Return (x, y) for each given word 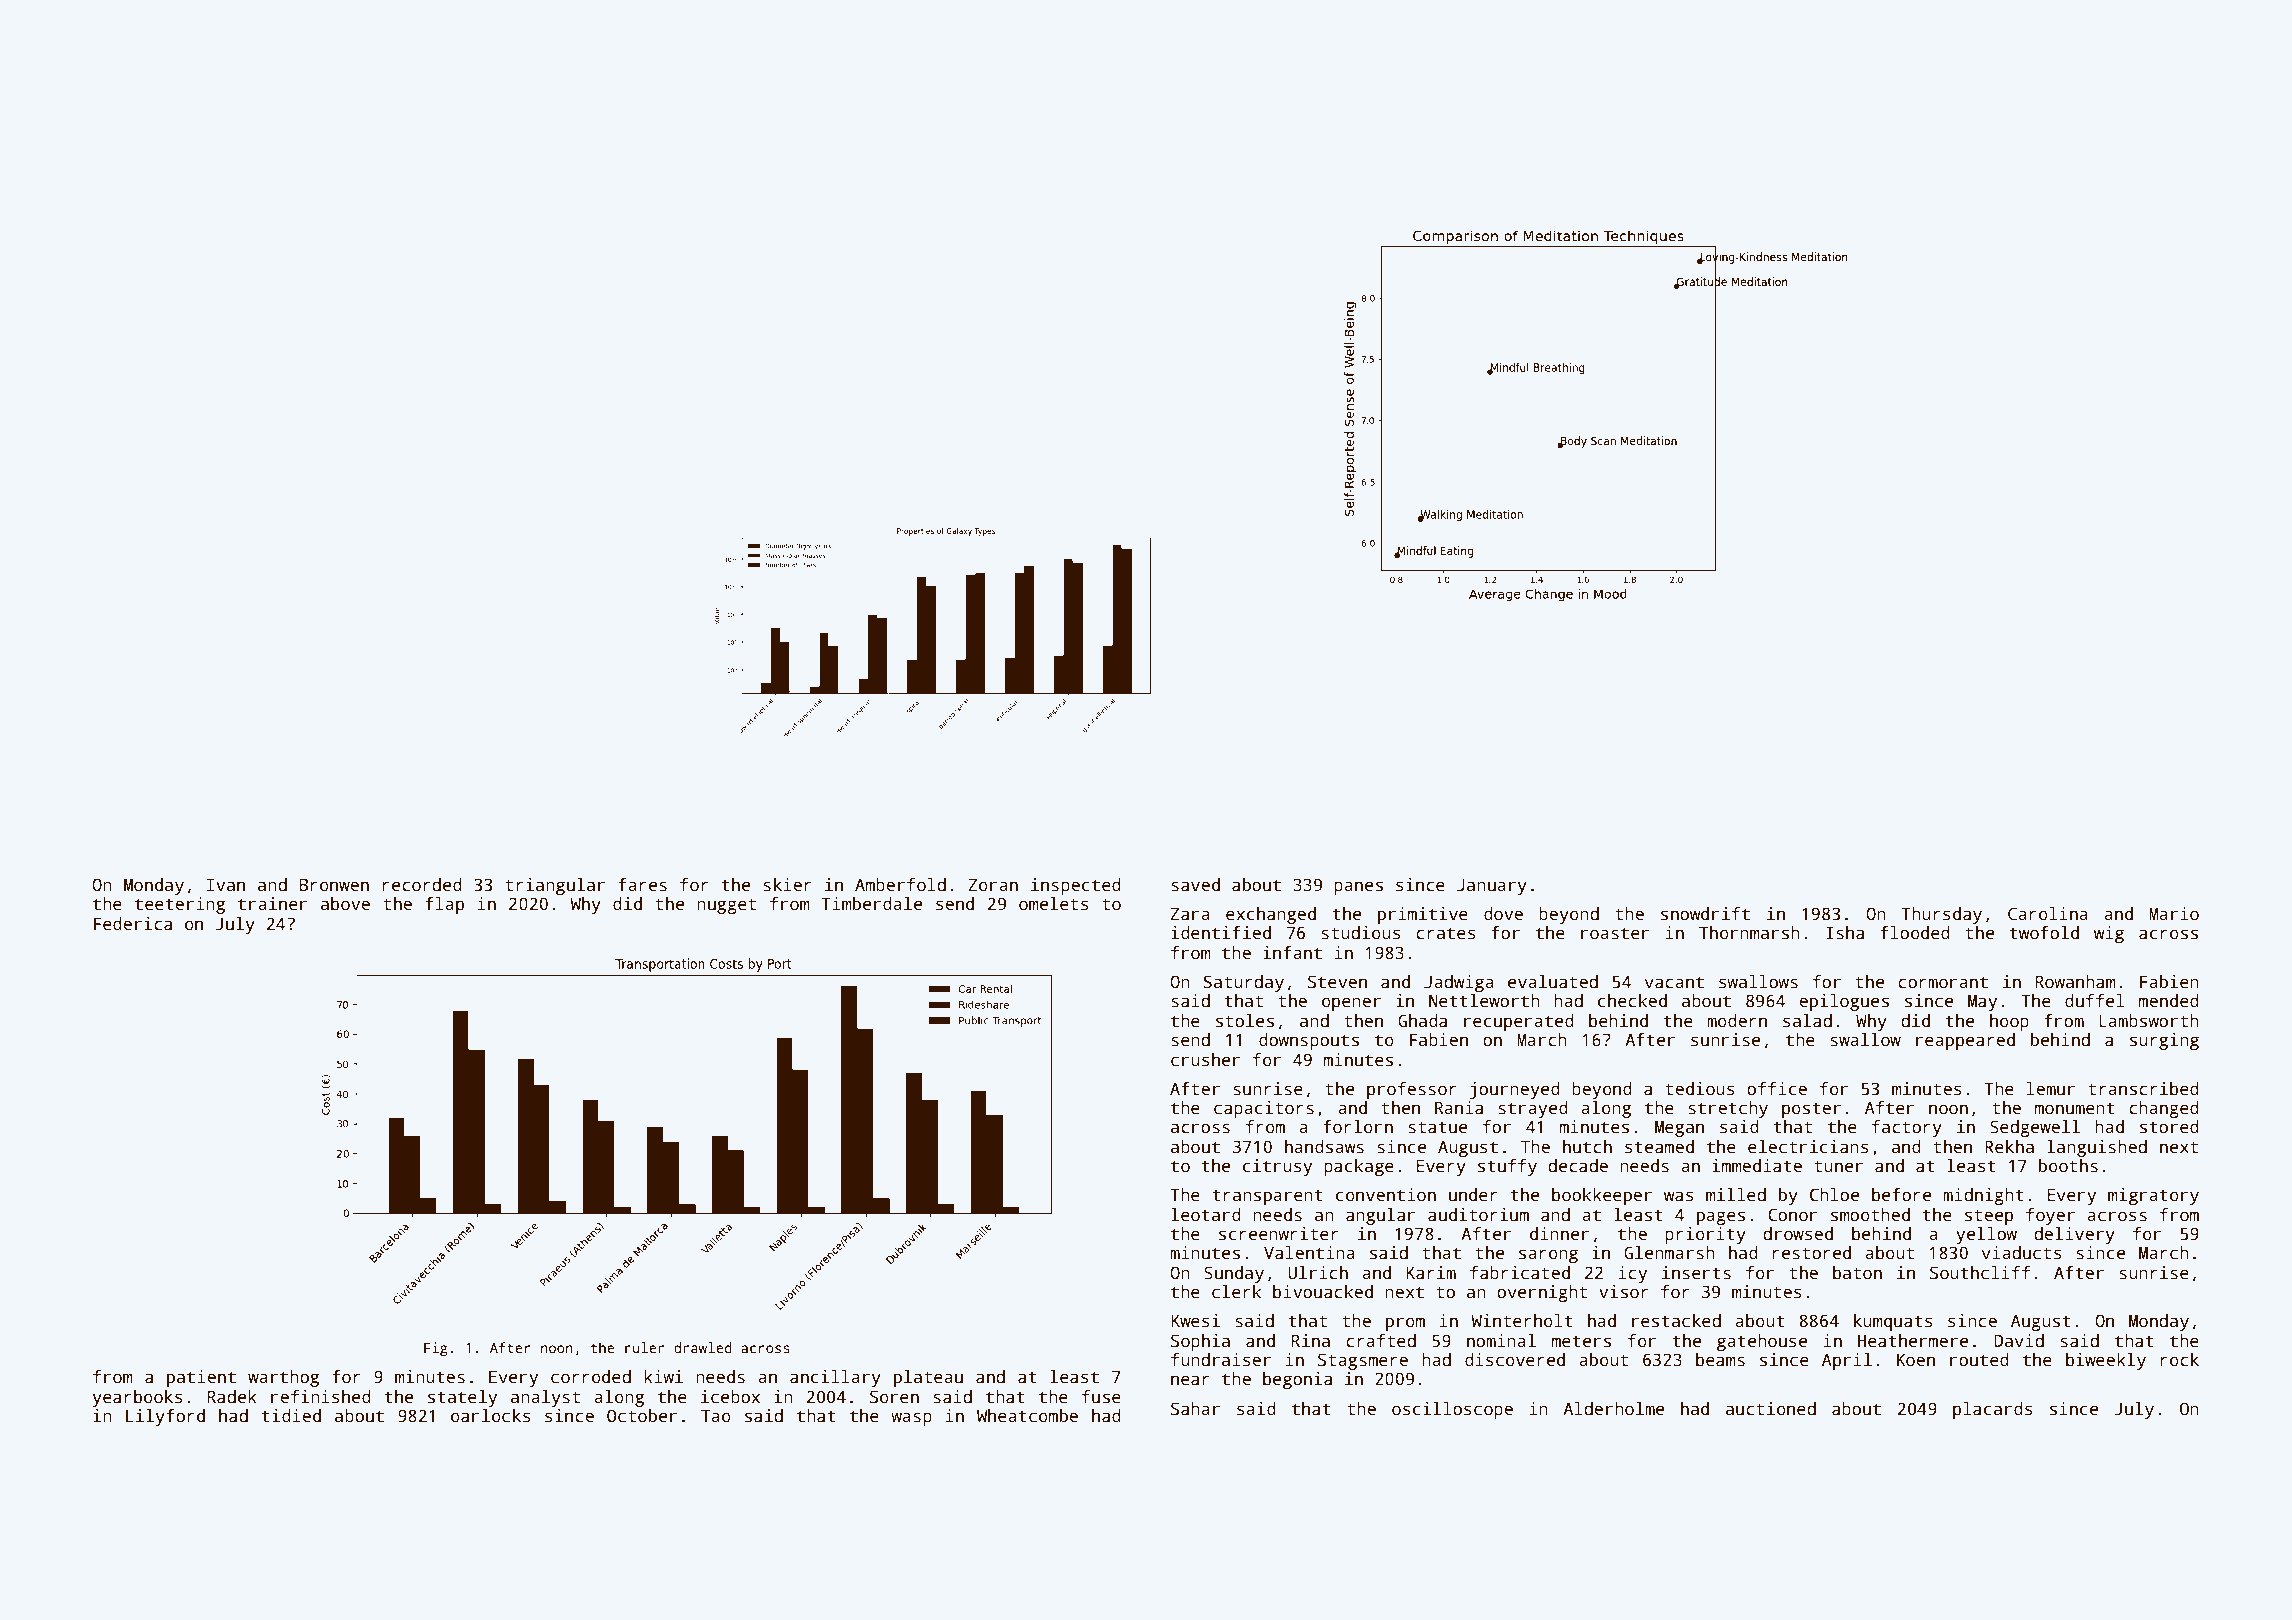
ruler (644, 1347)
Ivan (226, 885)
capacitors (1264, 1109)
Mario (2174, 914)
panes (1358, 888)
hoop (2009, 1022)
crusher (1205, 1060)
